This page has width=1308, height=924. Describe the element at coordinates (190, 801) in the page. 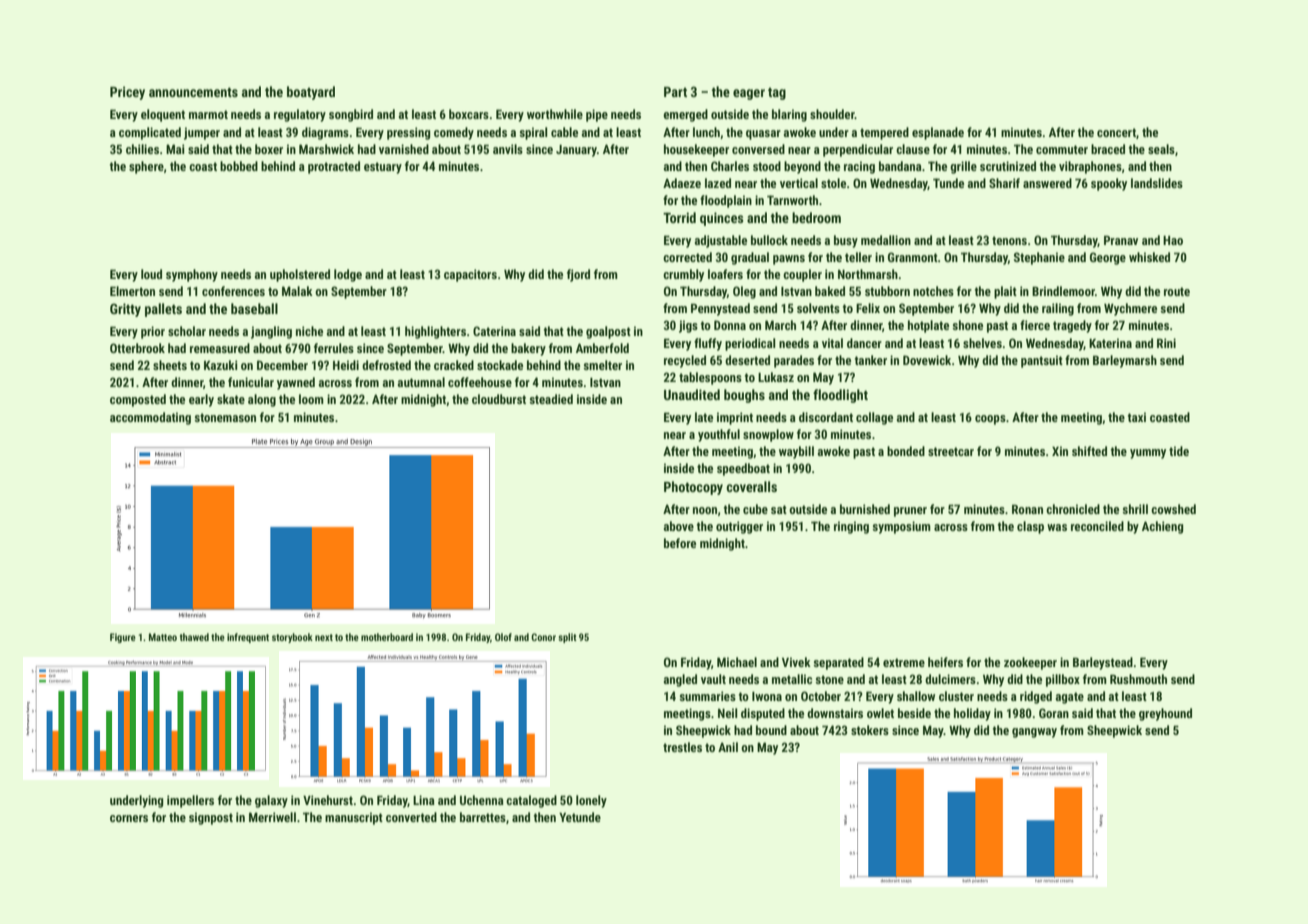

I see `impellers` at that location.
